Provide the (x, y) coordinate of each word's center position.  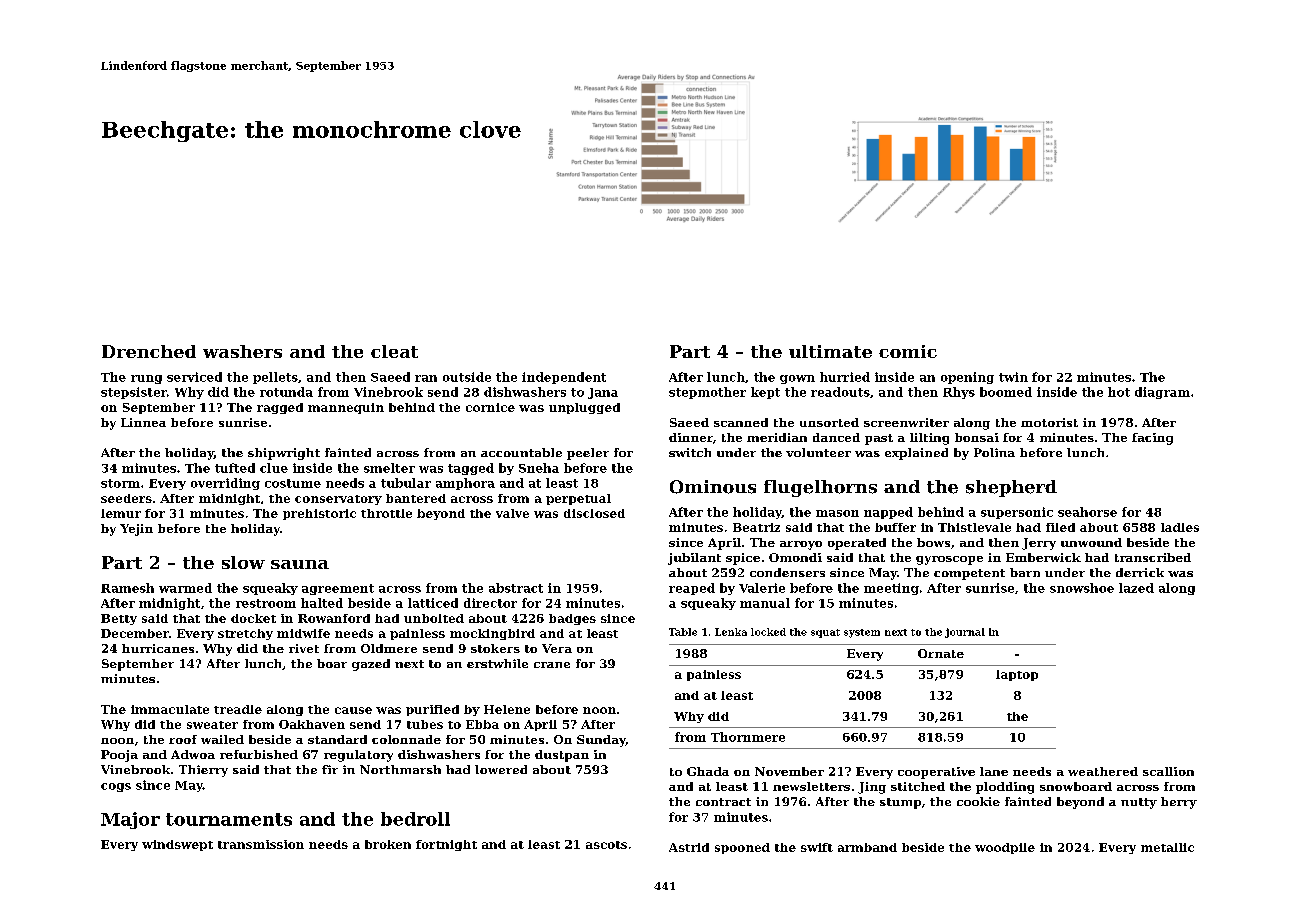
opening (967, 378)
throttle (386, 513)
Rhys (959, 393)
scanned (741, 422)
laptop (1017, 675)
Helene (507, 709)
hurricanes (158, 648)
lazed (1136, 588)
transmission (261, 844)
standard (337, 739)
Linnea (143, 422)
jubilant (694, 559)
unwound (1091, 542)
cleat (394, 351)
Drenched (149, 351)
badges (572, 619)
